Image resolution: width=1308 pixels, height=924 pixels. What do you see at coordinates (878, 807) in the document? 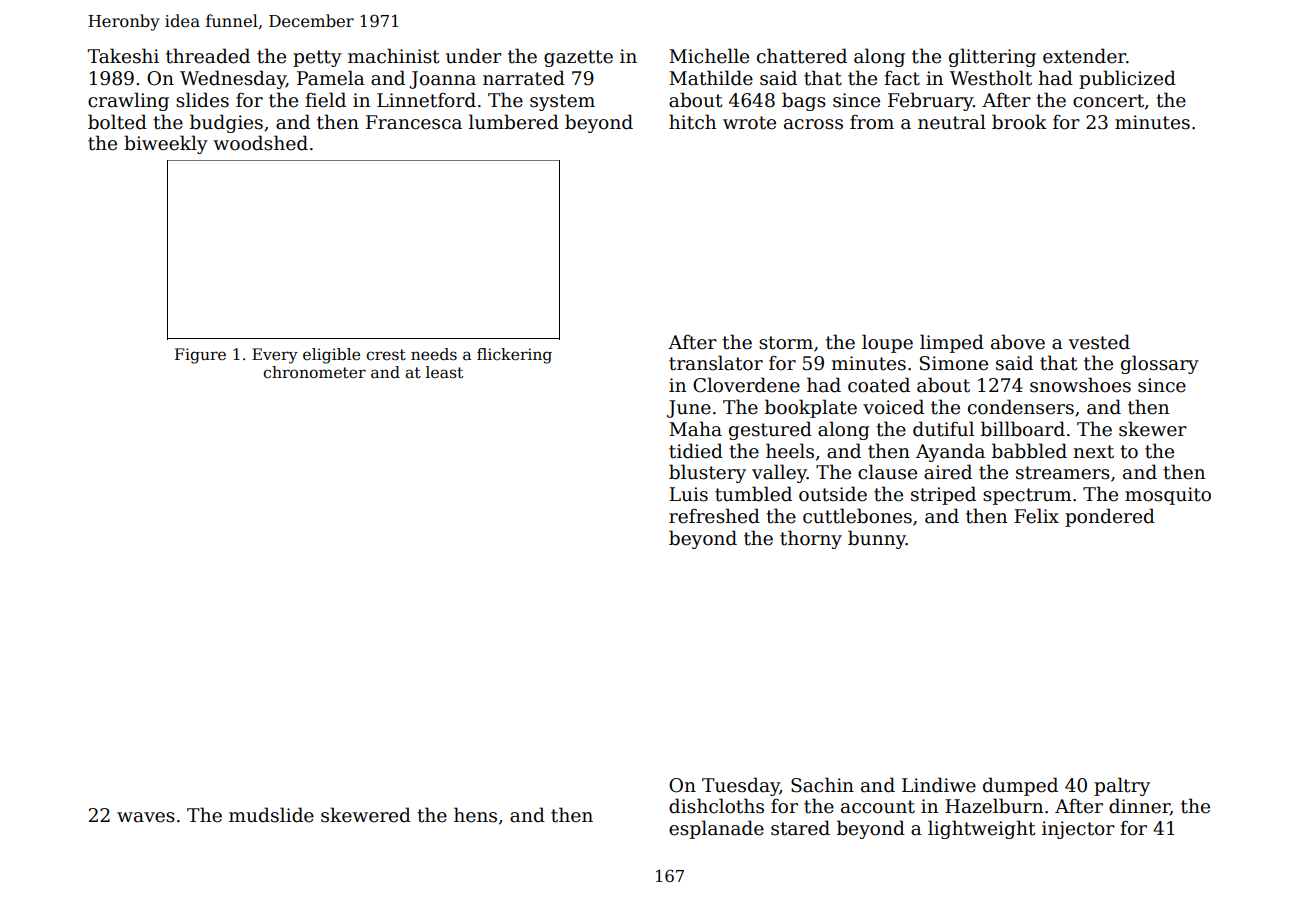
I see `account` at bounding box center [878, 807].
